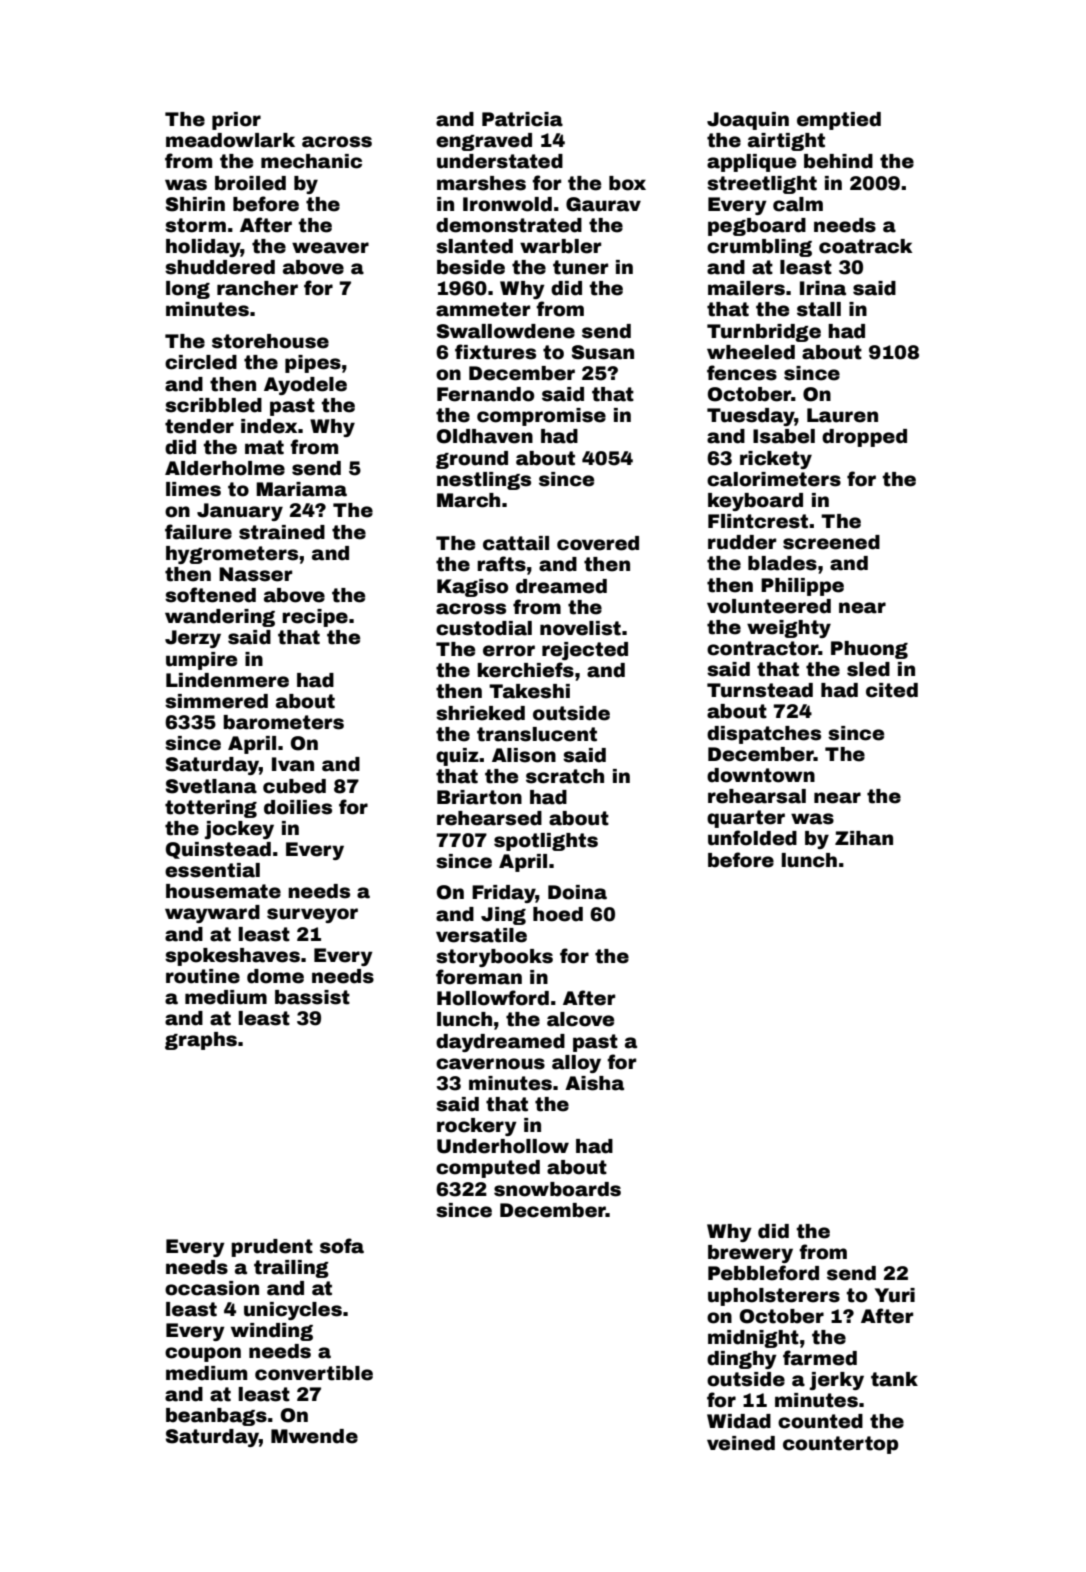 This screenshot has height=1572, width=1086. Describe the element at coordinates (199, 426) in the screenshot. I see `tender` at that location.
